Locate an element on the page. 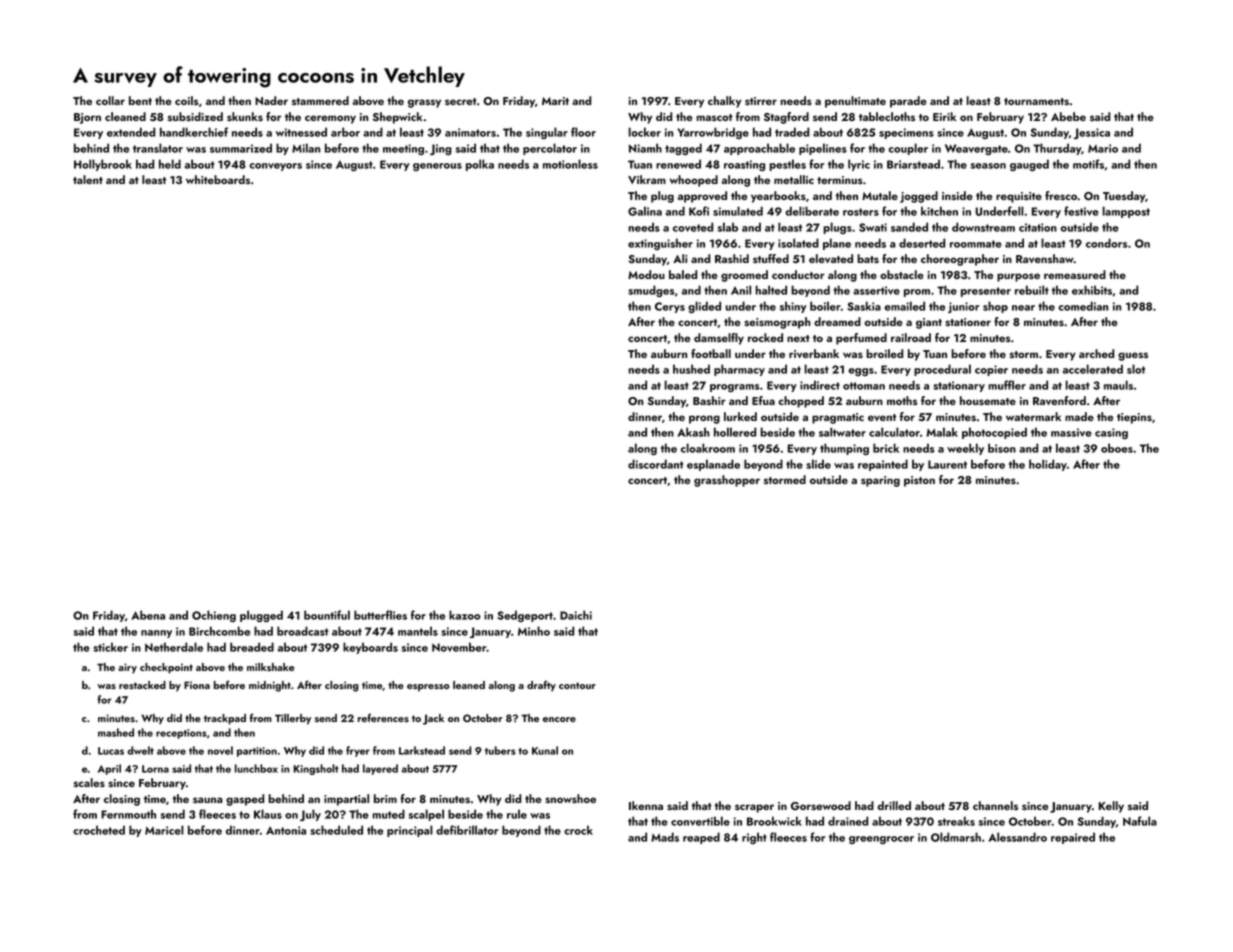 Image resolution: width=1233 pixels, height=952 pixels. Marit is located at coordinates (555, 101).
